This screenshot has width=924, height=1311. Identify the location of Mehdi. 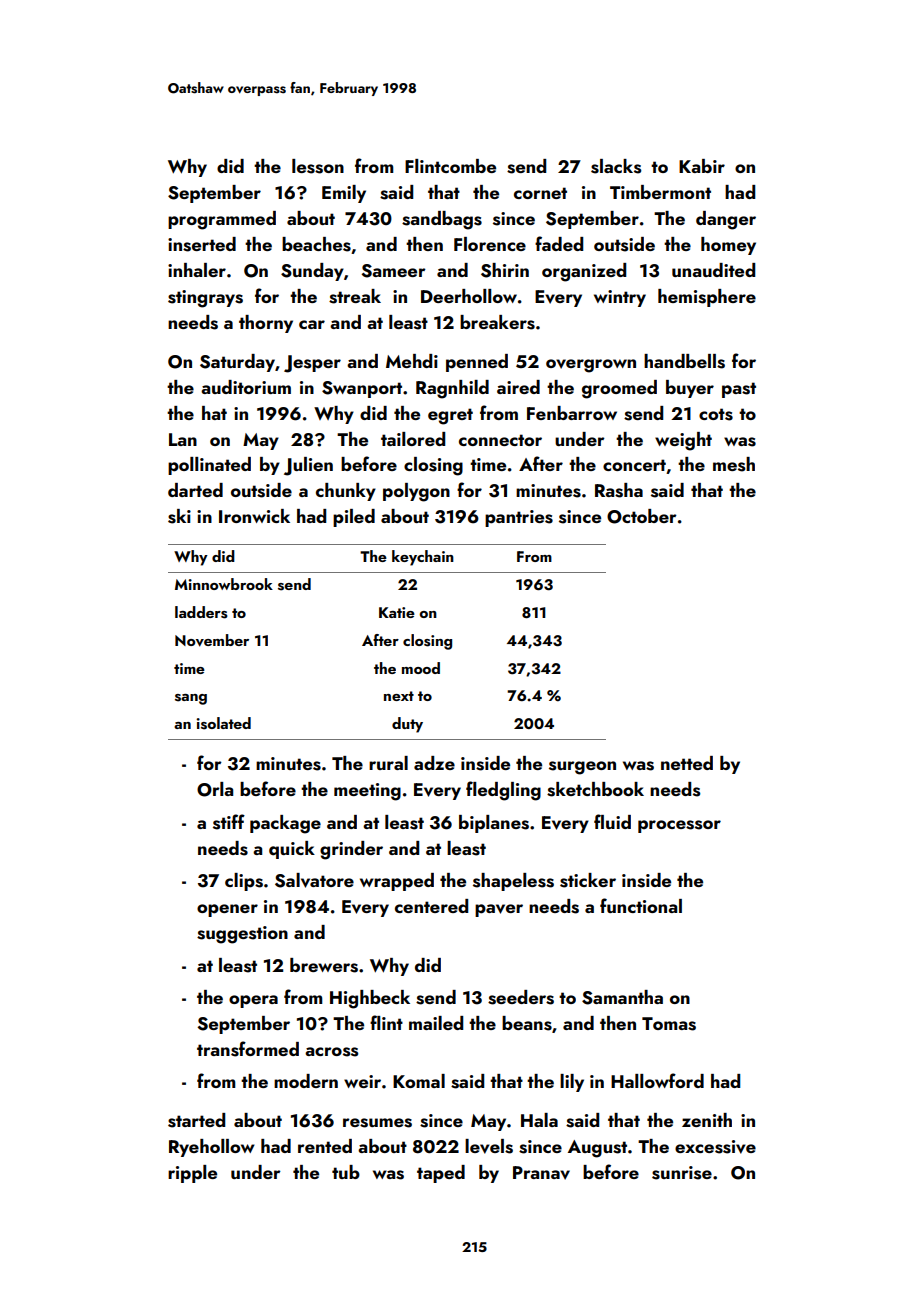
(412, 361).
